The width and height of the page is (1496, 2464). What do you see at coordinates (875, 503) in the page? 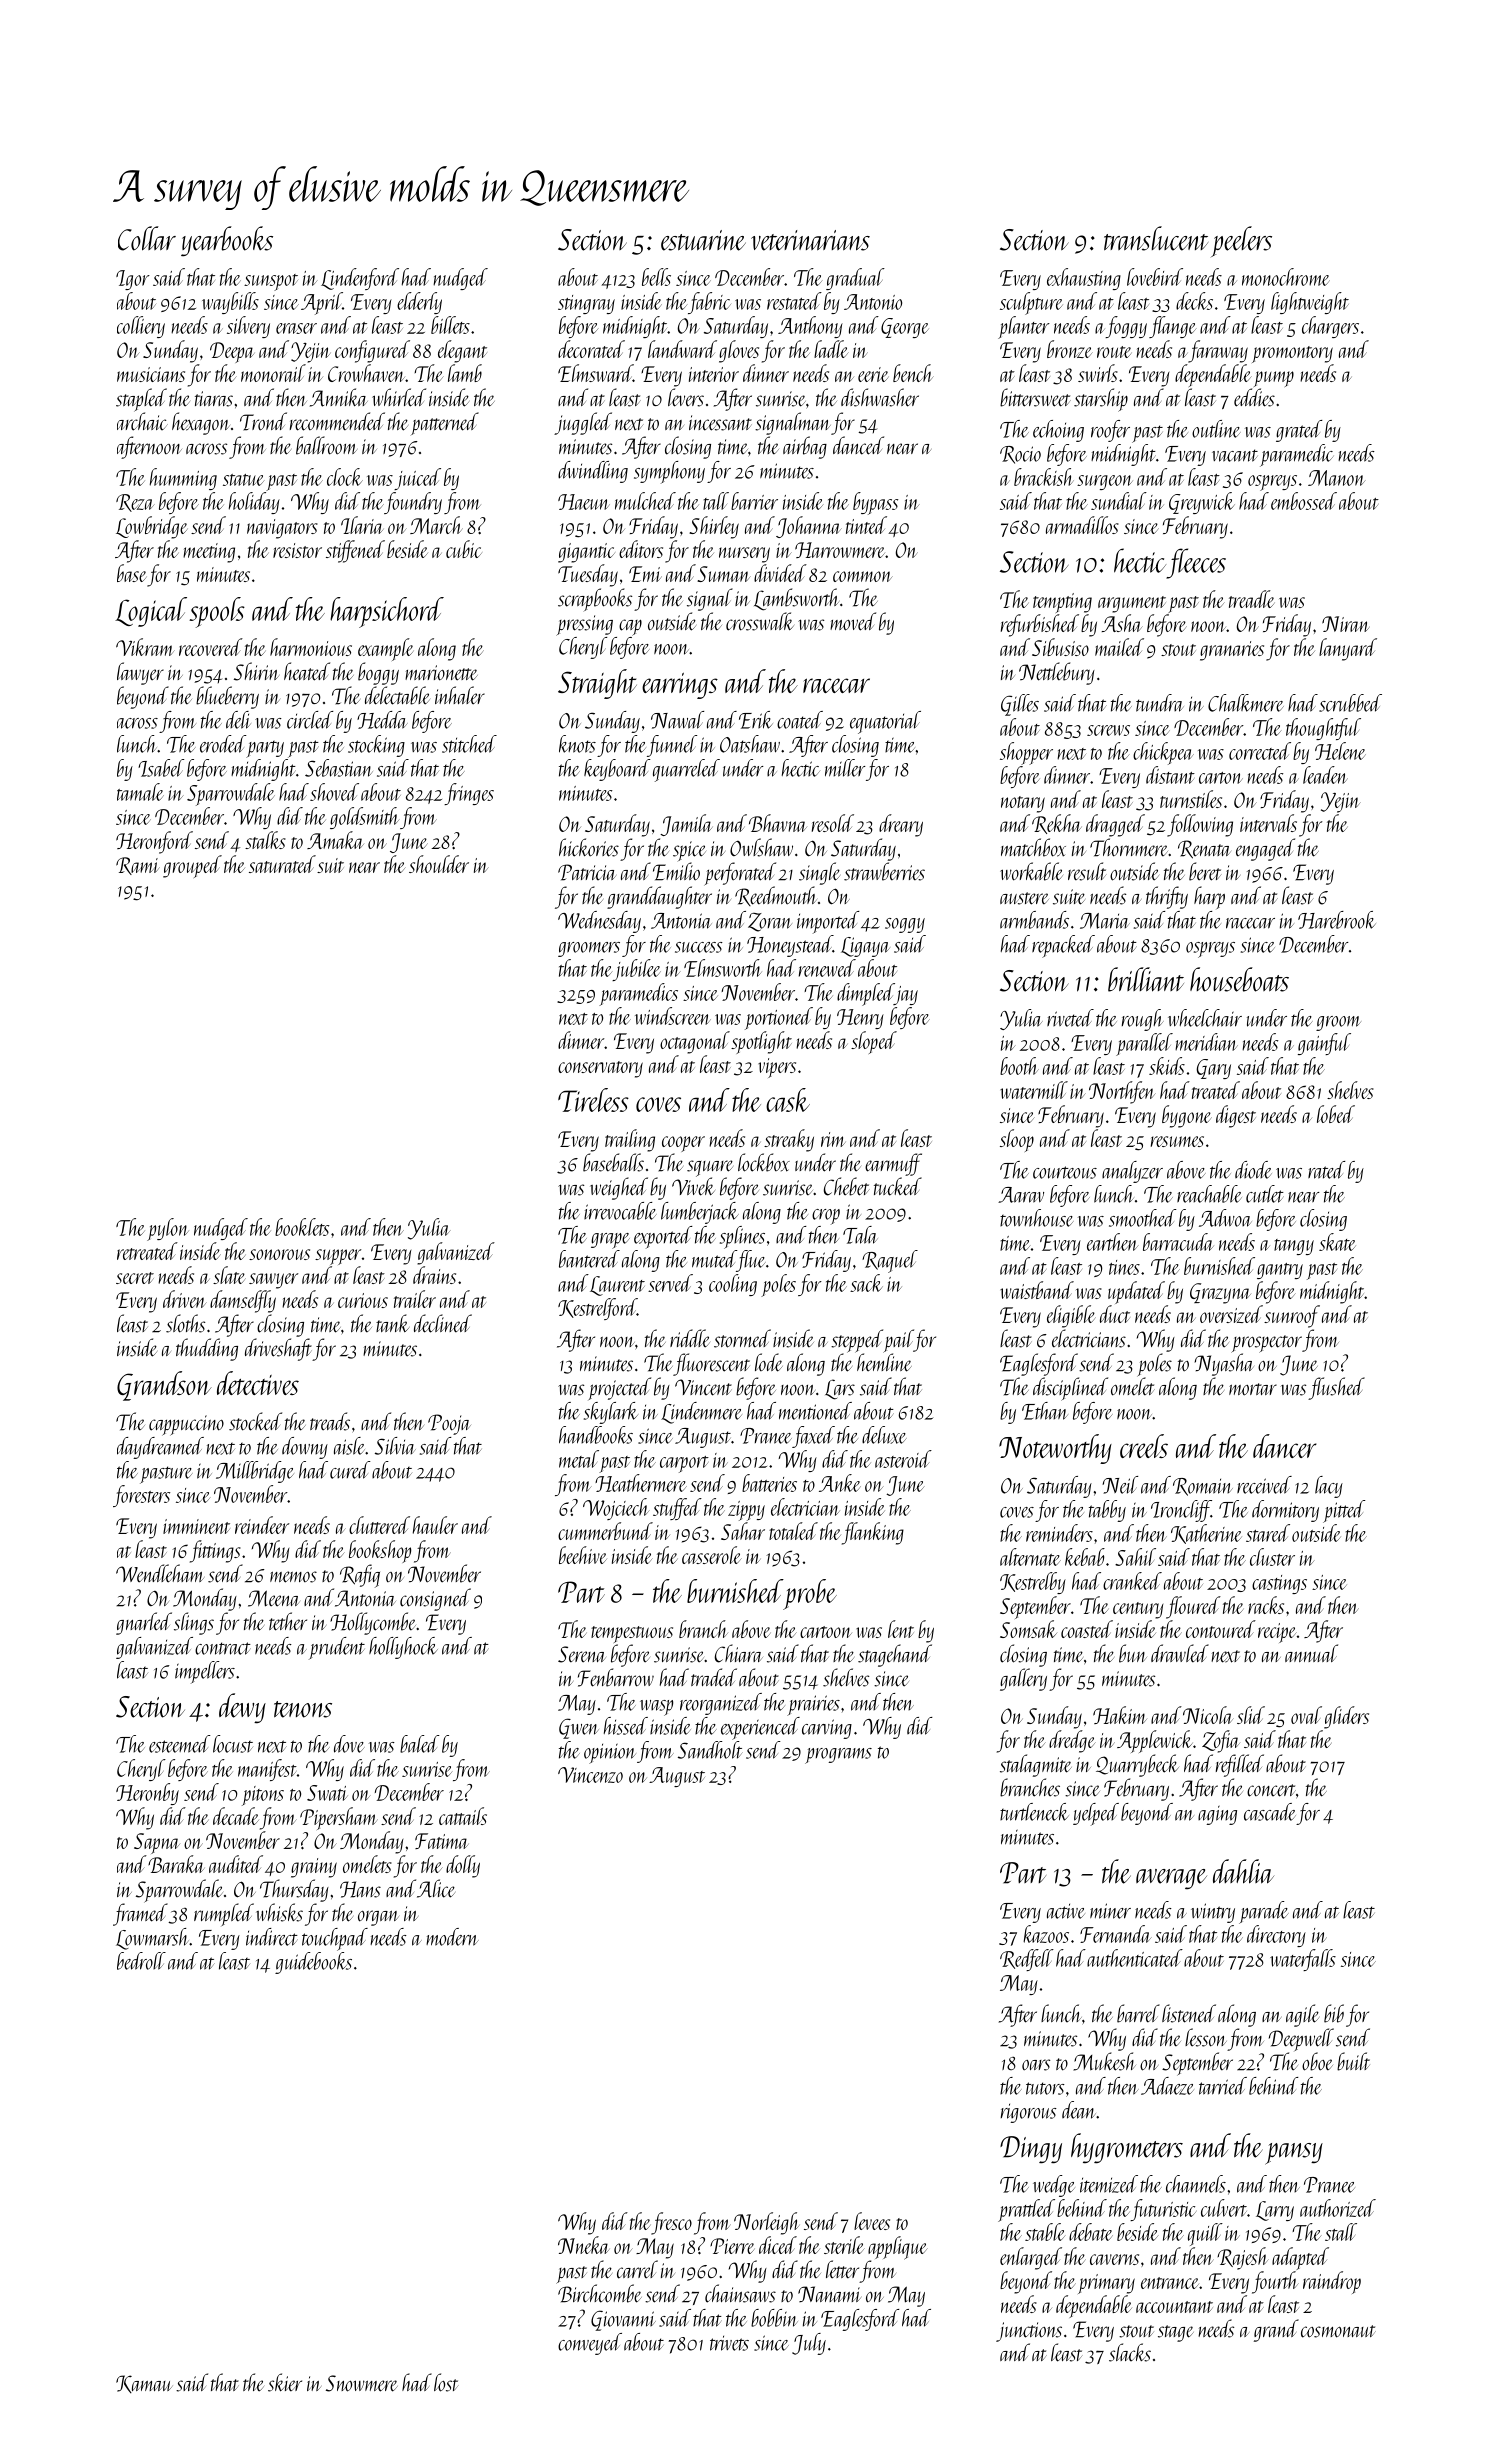
I see `bypass` at bounding box center [875, 503].
